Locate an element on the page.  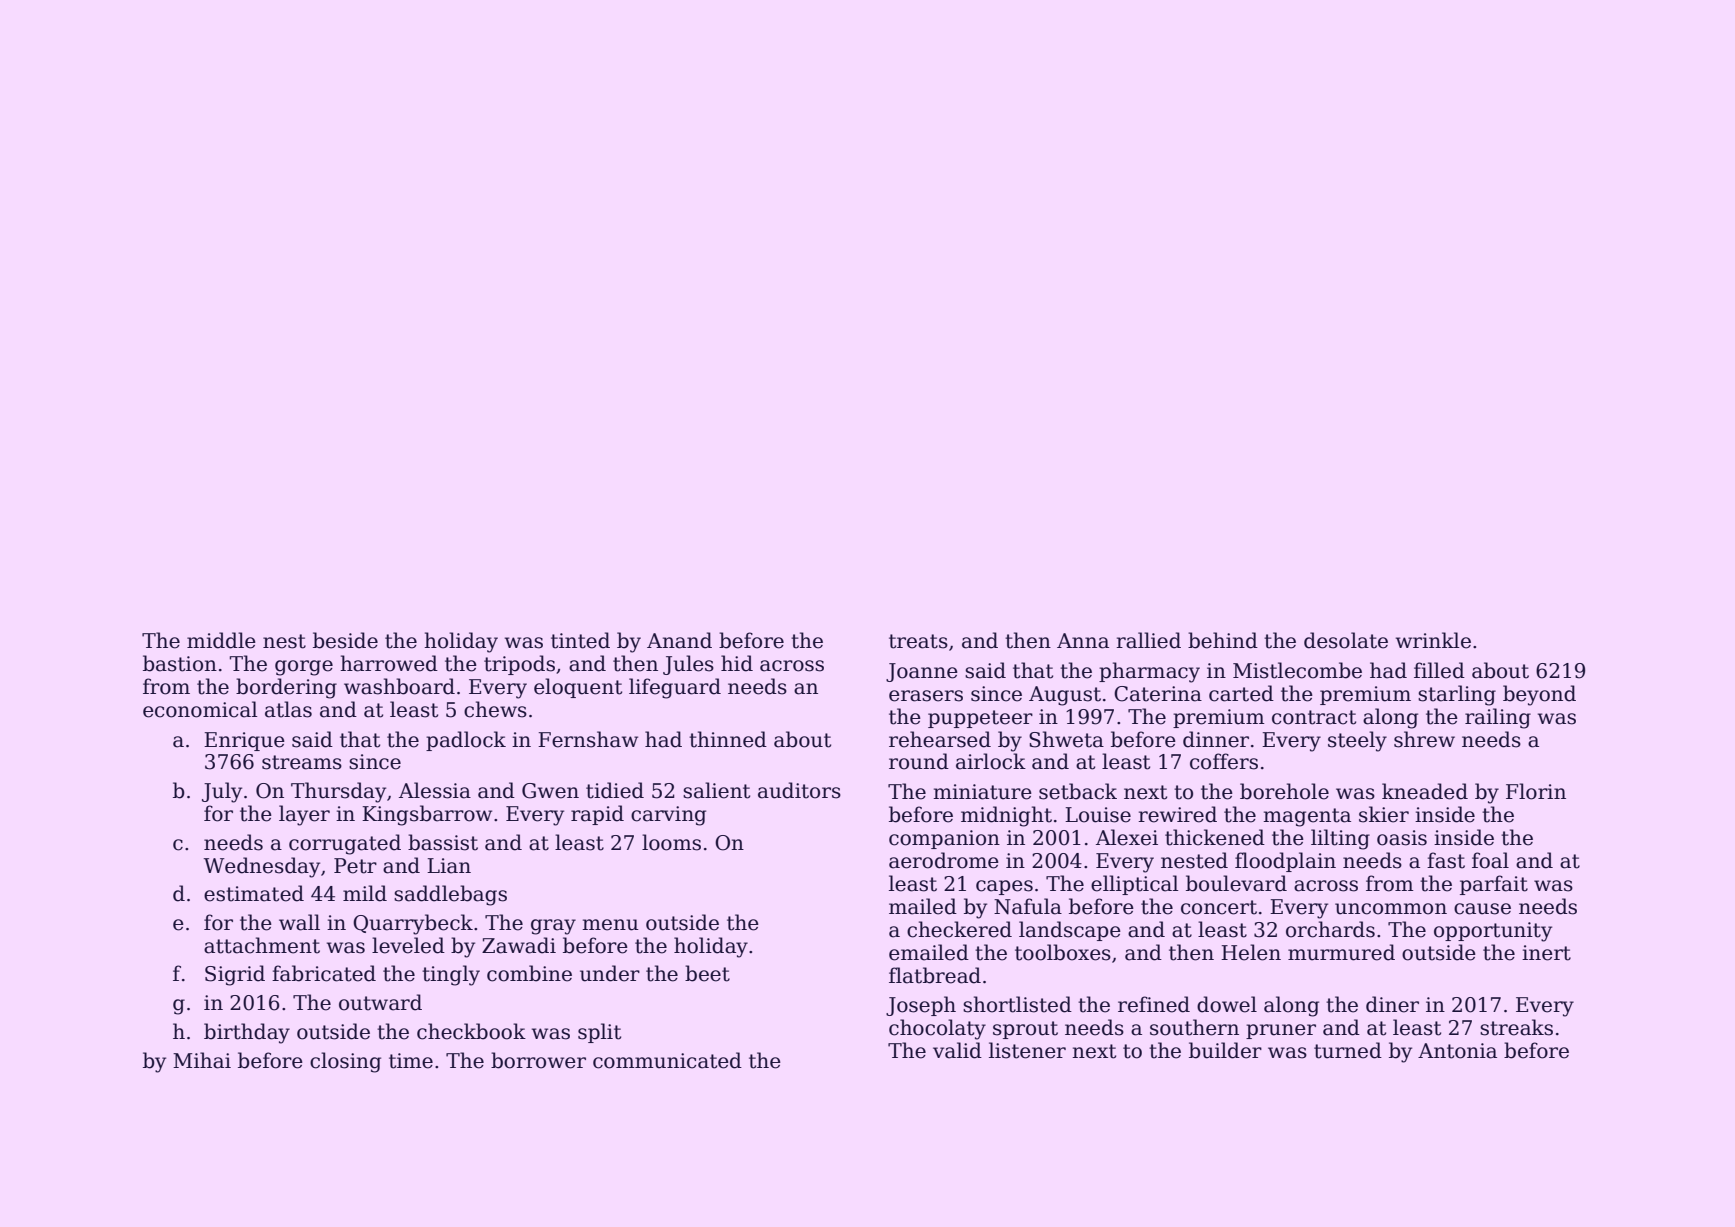
parfait is located at coordinates (1494, 885).
